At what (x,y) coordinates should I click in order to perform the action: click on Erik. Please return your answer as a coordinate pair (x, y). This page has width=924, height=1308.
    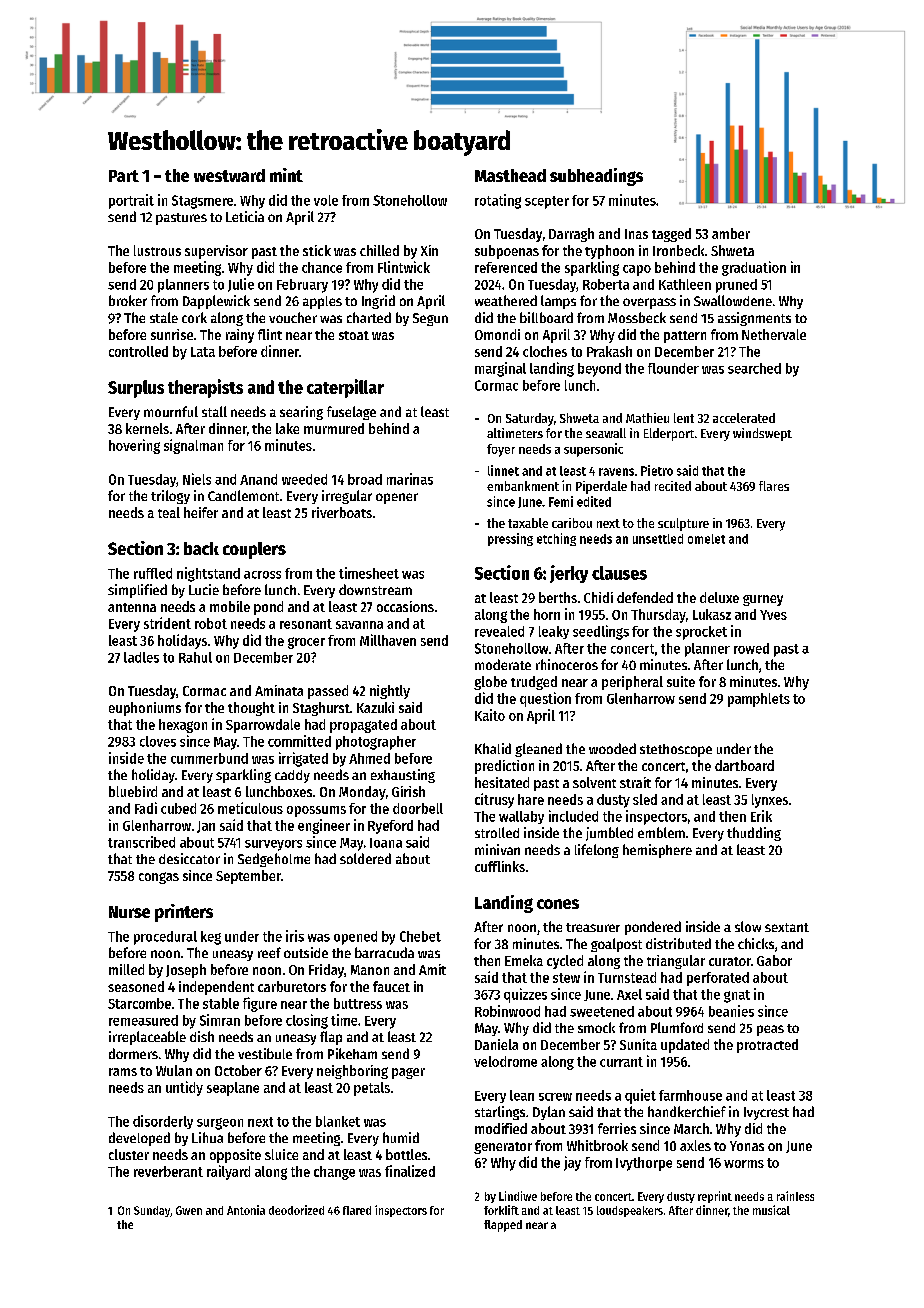
    Looking at the image, I should click on (761, 816).
